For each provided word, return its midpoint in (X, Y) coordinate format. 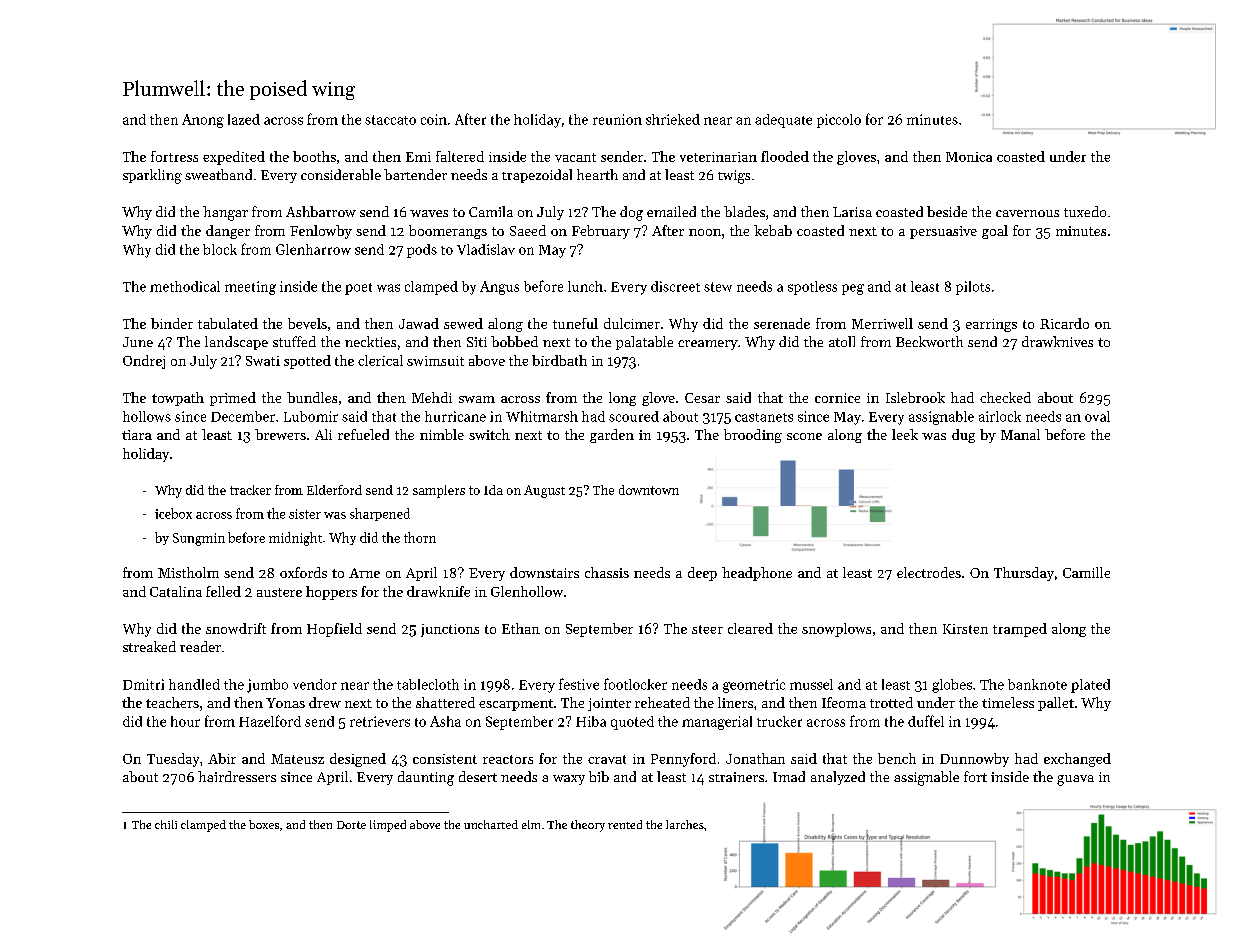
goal (995, 232)
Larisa (852, 212)
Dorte (351, 825)
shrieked (673, 119)
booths (314, 156)
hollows (147, 416)
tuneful (575, 323)
